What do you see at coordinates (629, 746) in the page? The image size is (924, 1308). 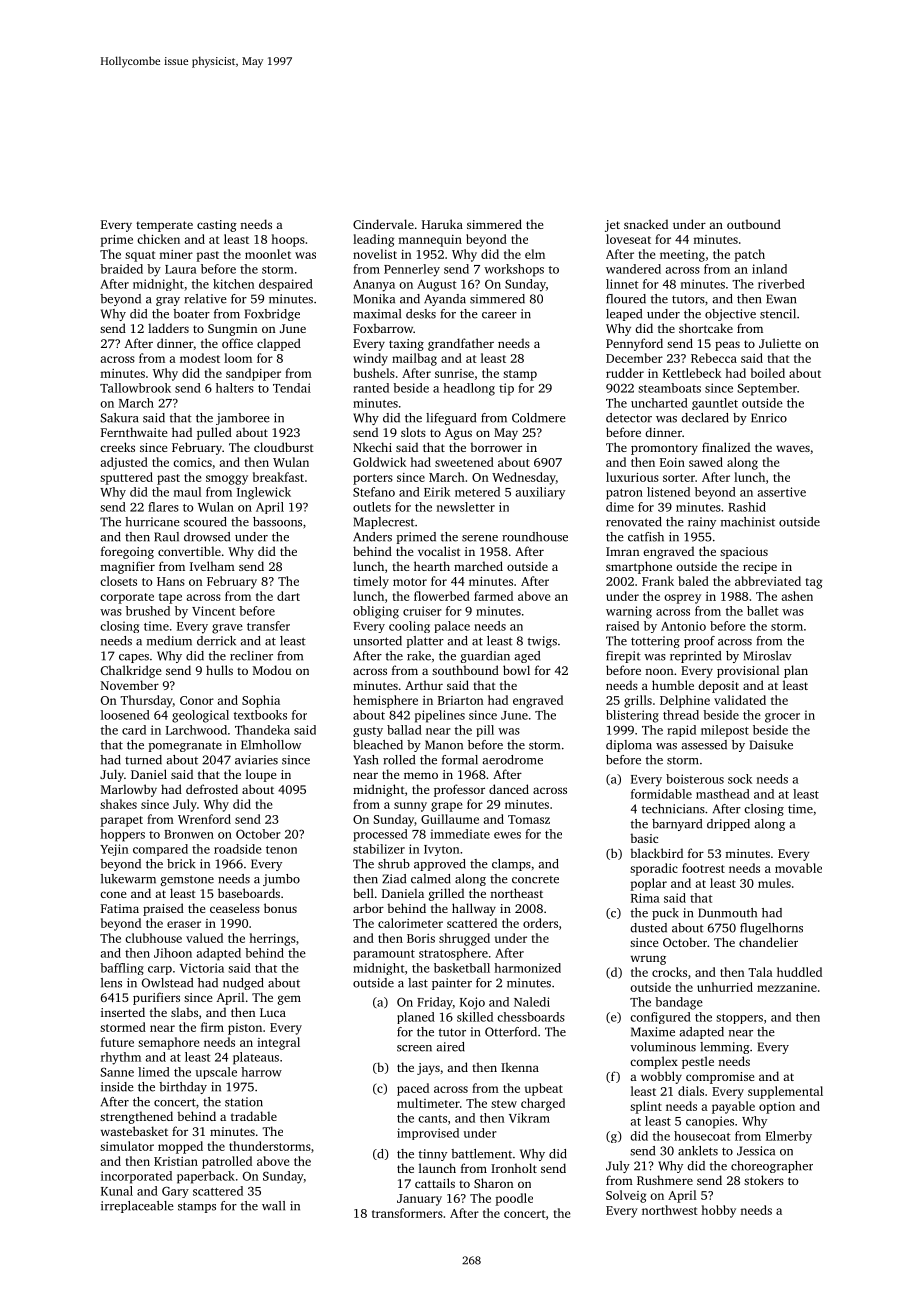 I see `diploma` at bounding box center [629, 746].
